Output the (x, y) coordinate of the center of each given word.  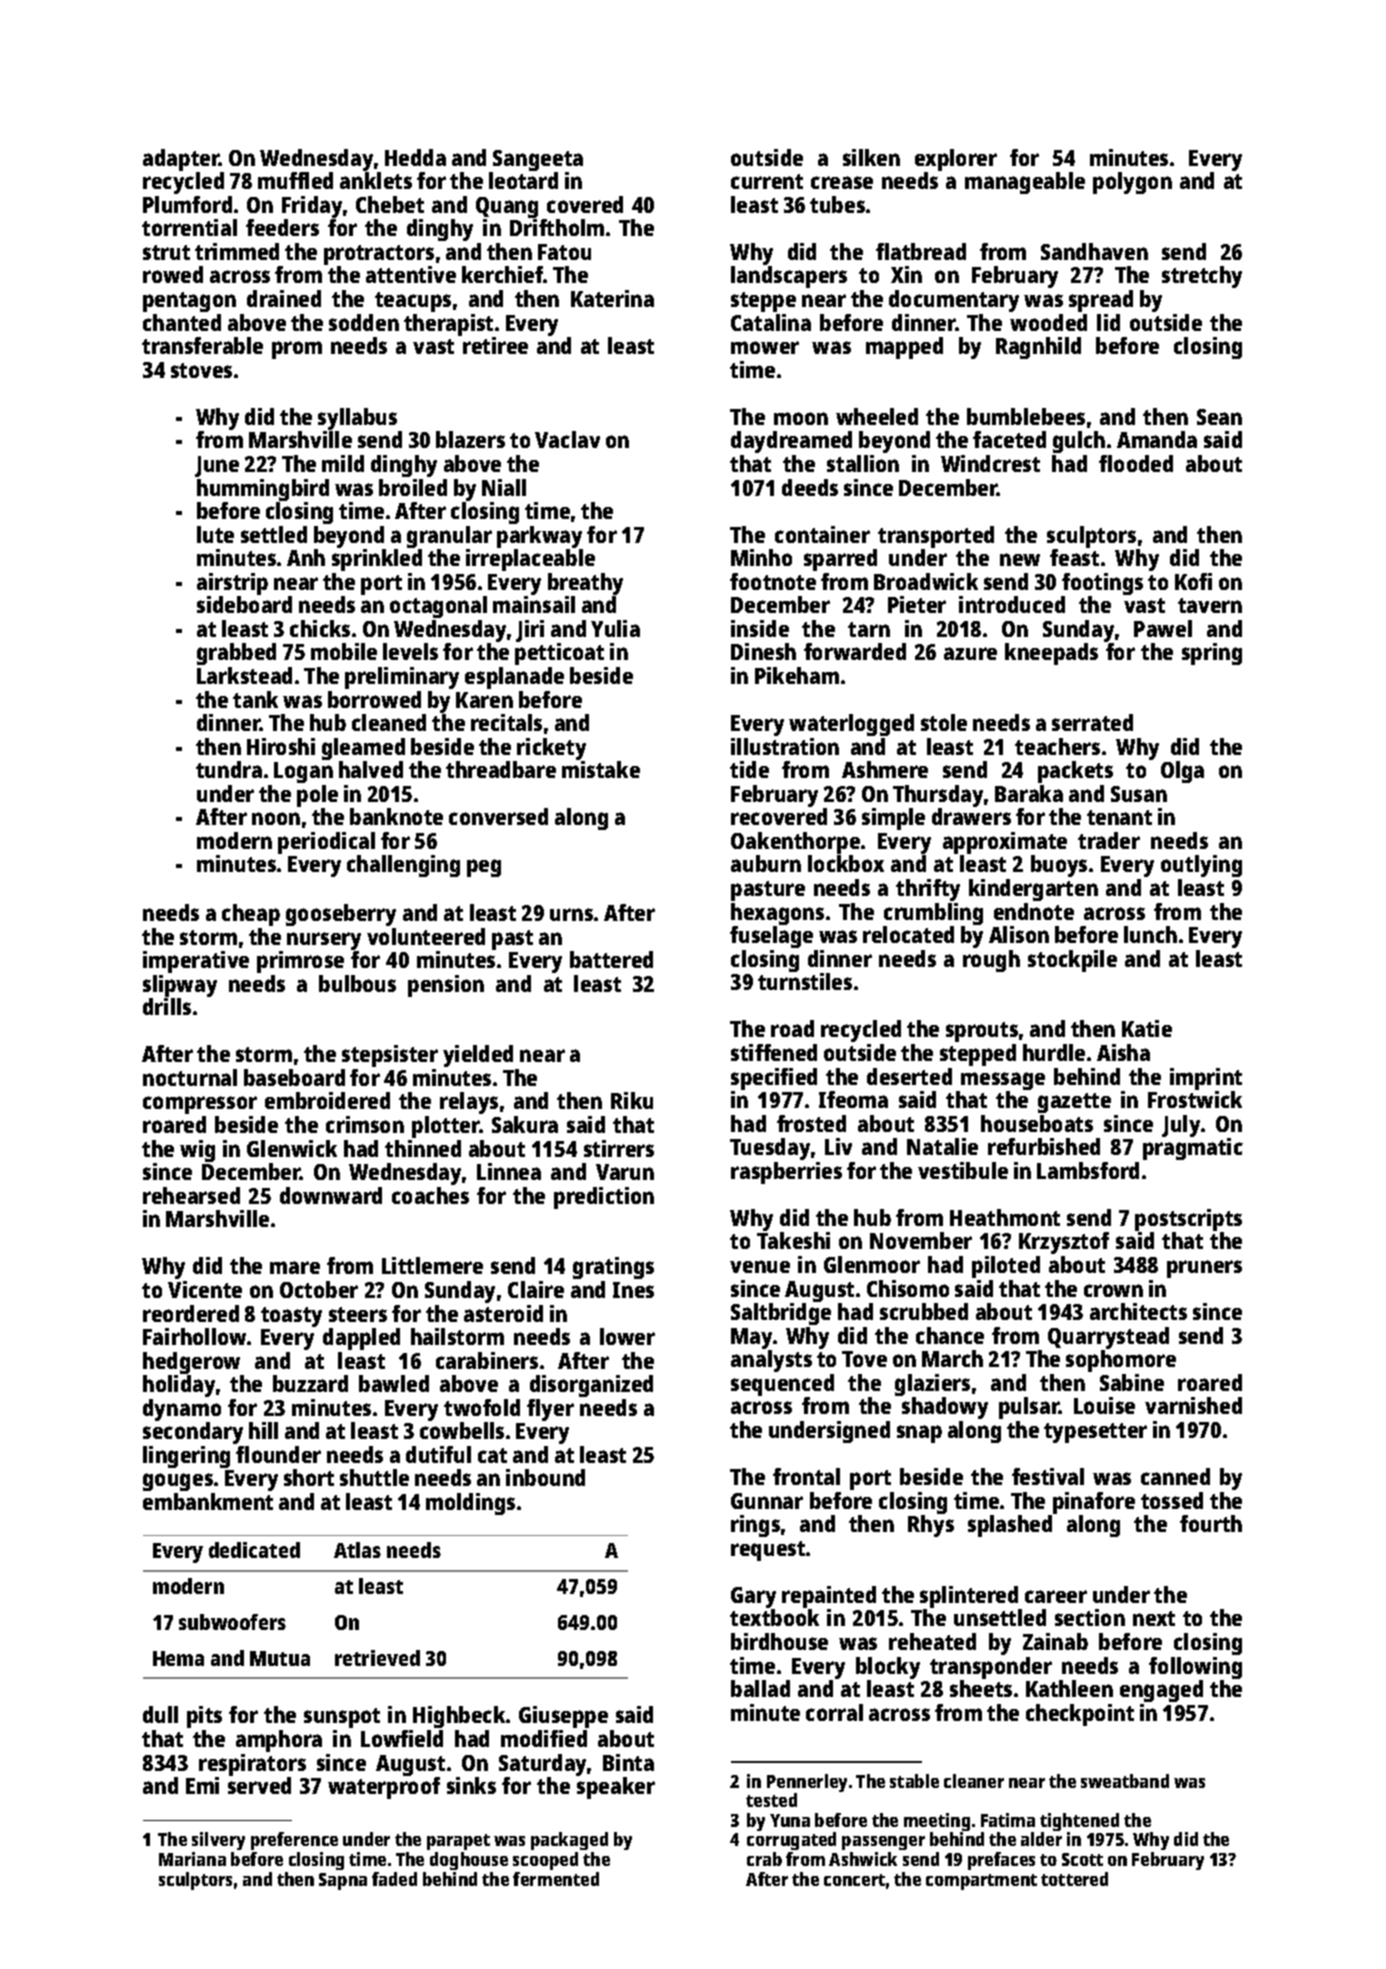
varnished (1193, 1405)
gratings (613, 1268)
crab (764, 1859)
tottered (1074, 1879)
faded (394, 1879)
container (822, 534)
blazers (470, 439)
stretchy (1202, 277)
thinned (423, 1148)
